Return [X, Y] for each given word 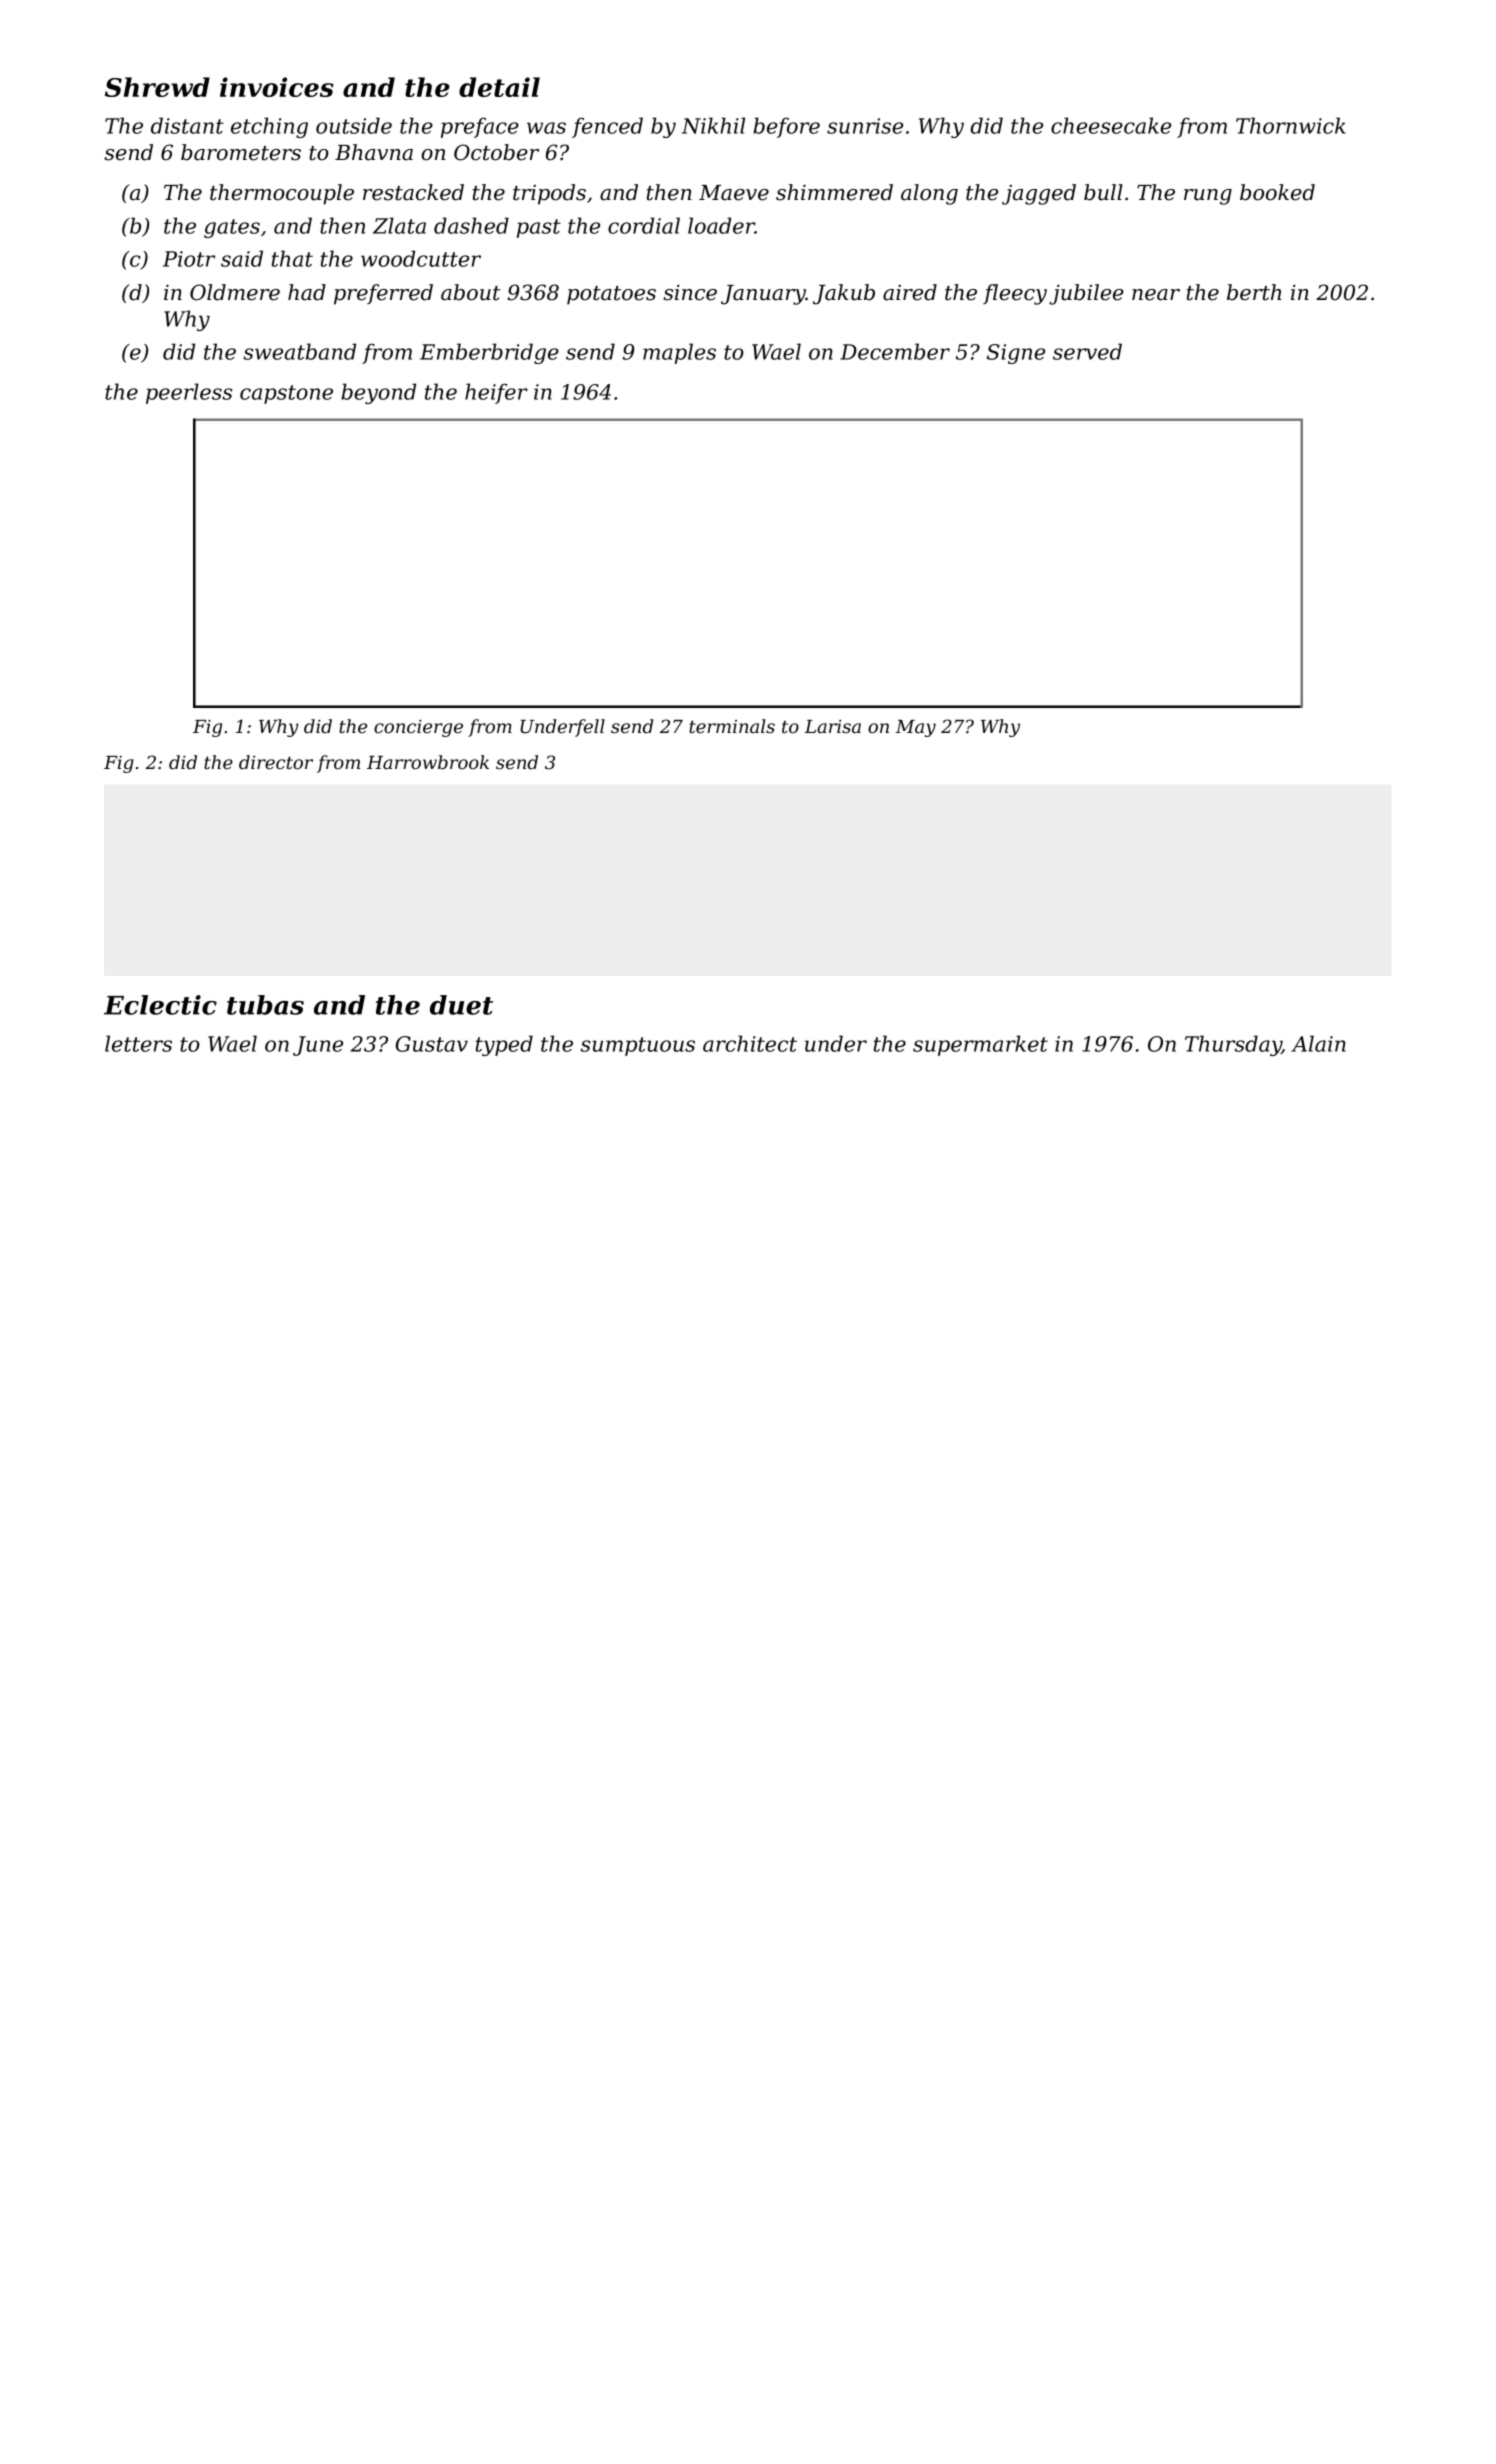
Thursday [1233, 1045]
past [539, 228]
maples [679, 353]
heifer [496, 393]
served [1087, 351]
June [318, 1046]
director [276, 762]
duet [461, 1005]
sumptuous [638, 1046]
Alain [1318, 1043]
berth [1254, 292]
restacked [413, 192]
